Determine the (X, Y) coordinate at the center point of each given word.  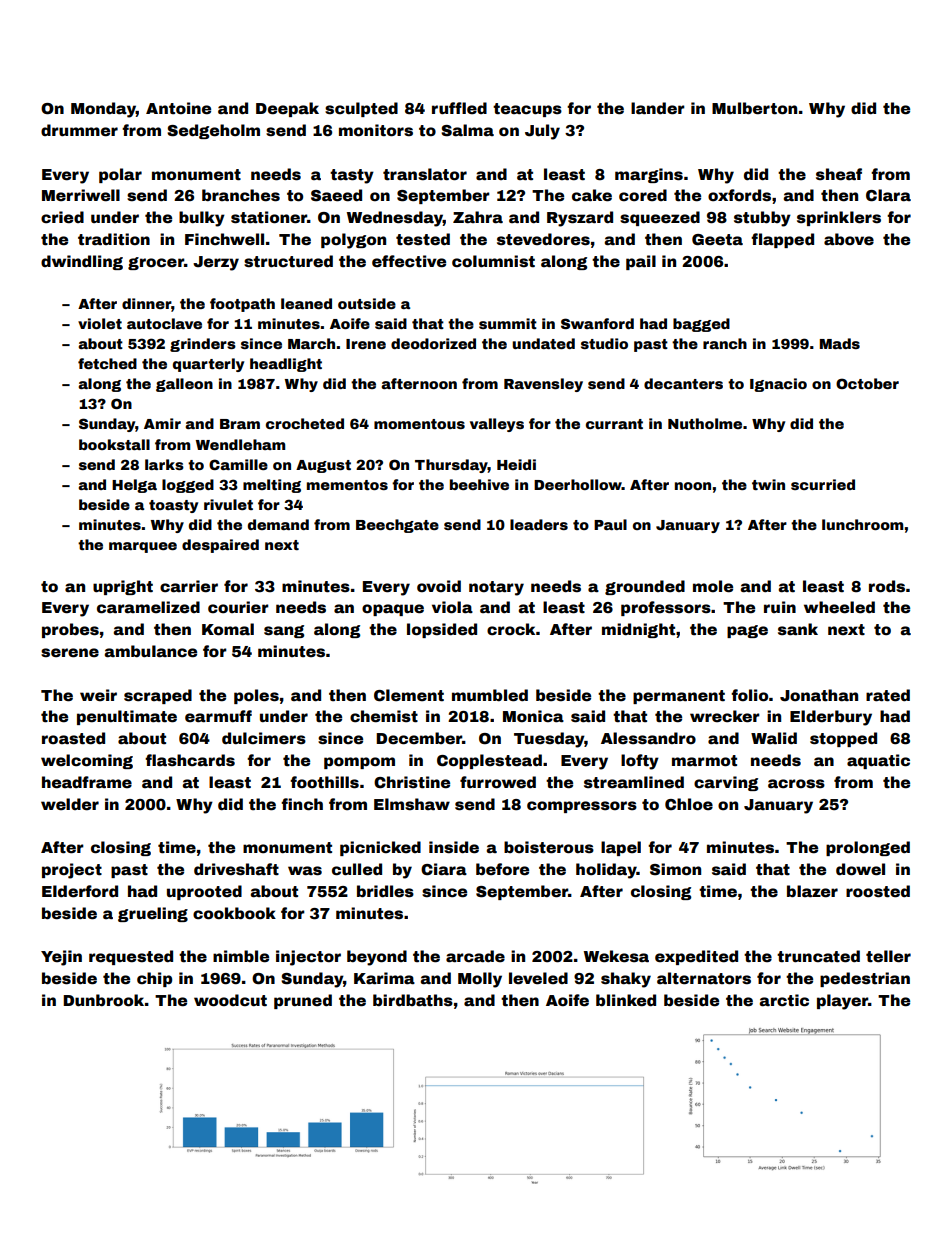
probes (70, 630)
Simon (675, 869)
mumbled (490, 695)
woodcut (230, 1000)
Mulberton (754, 108)
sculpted (361, 109)
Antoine (178, 108)
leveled (538, 978)
